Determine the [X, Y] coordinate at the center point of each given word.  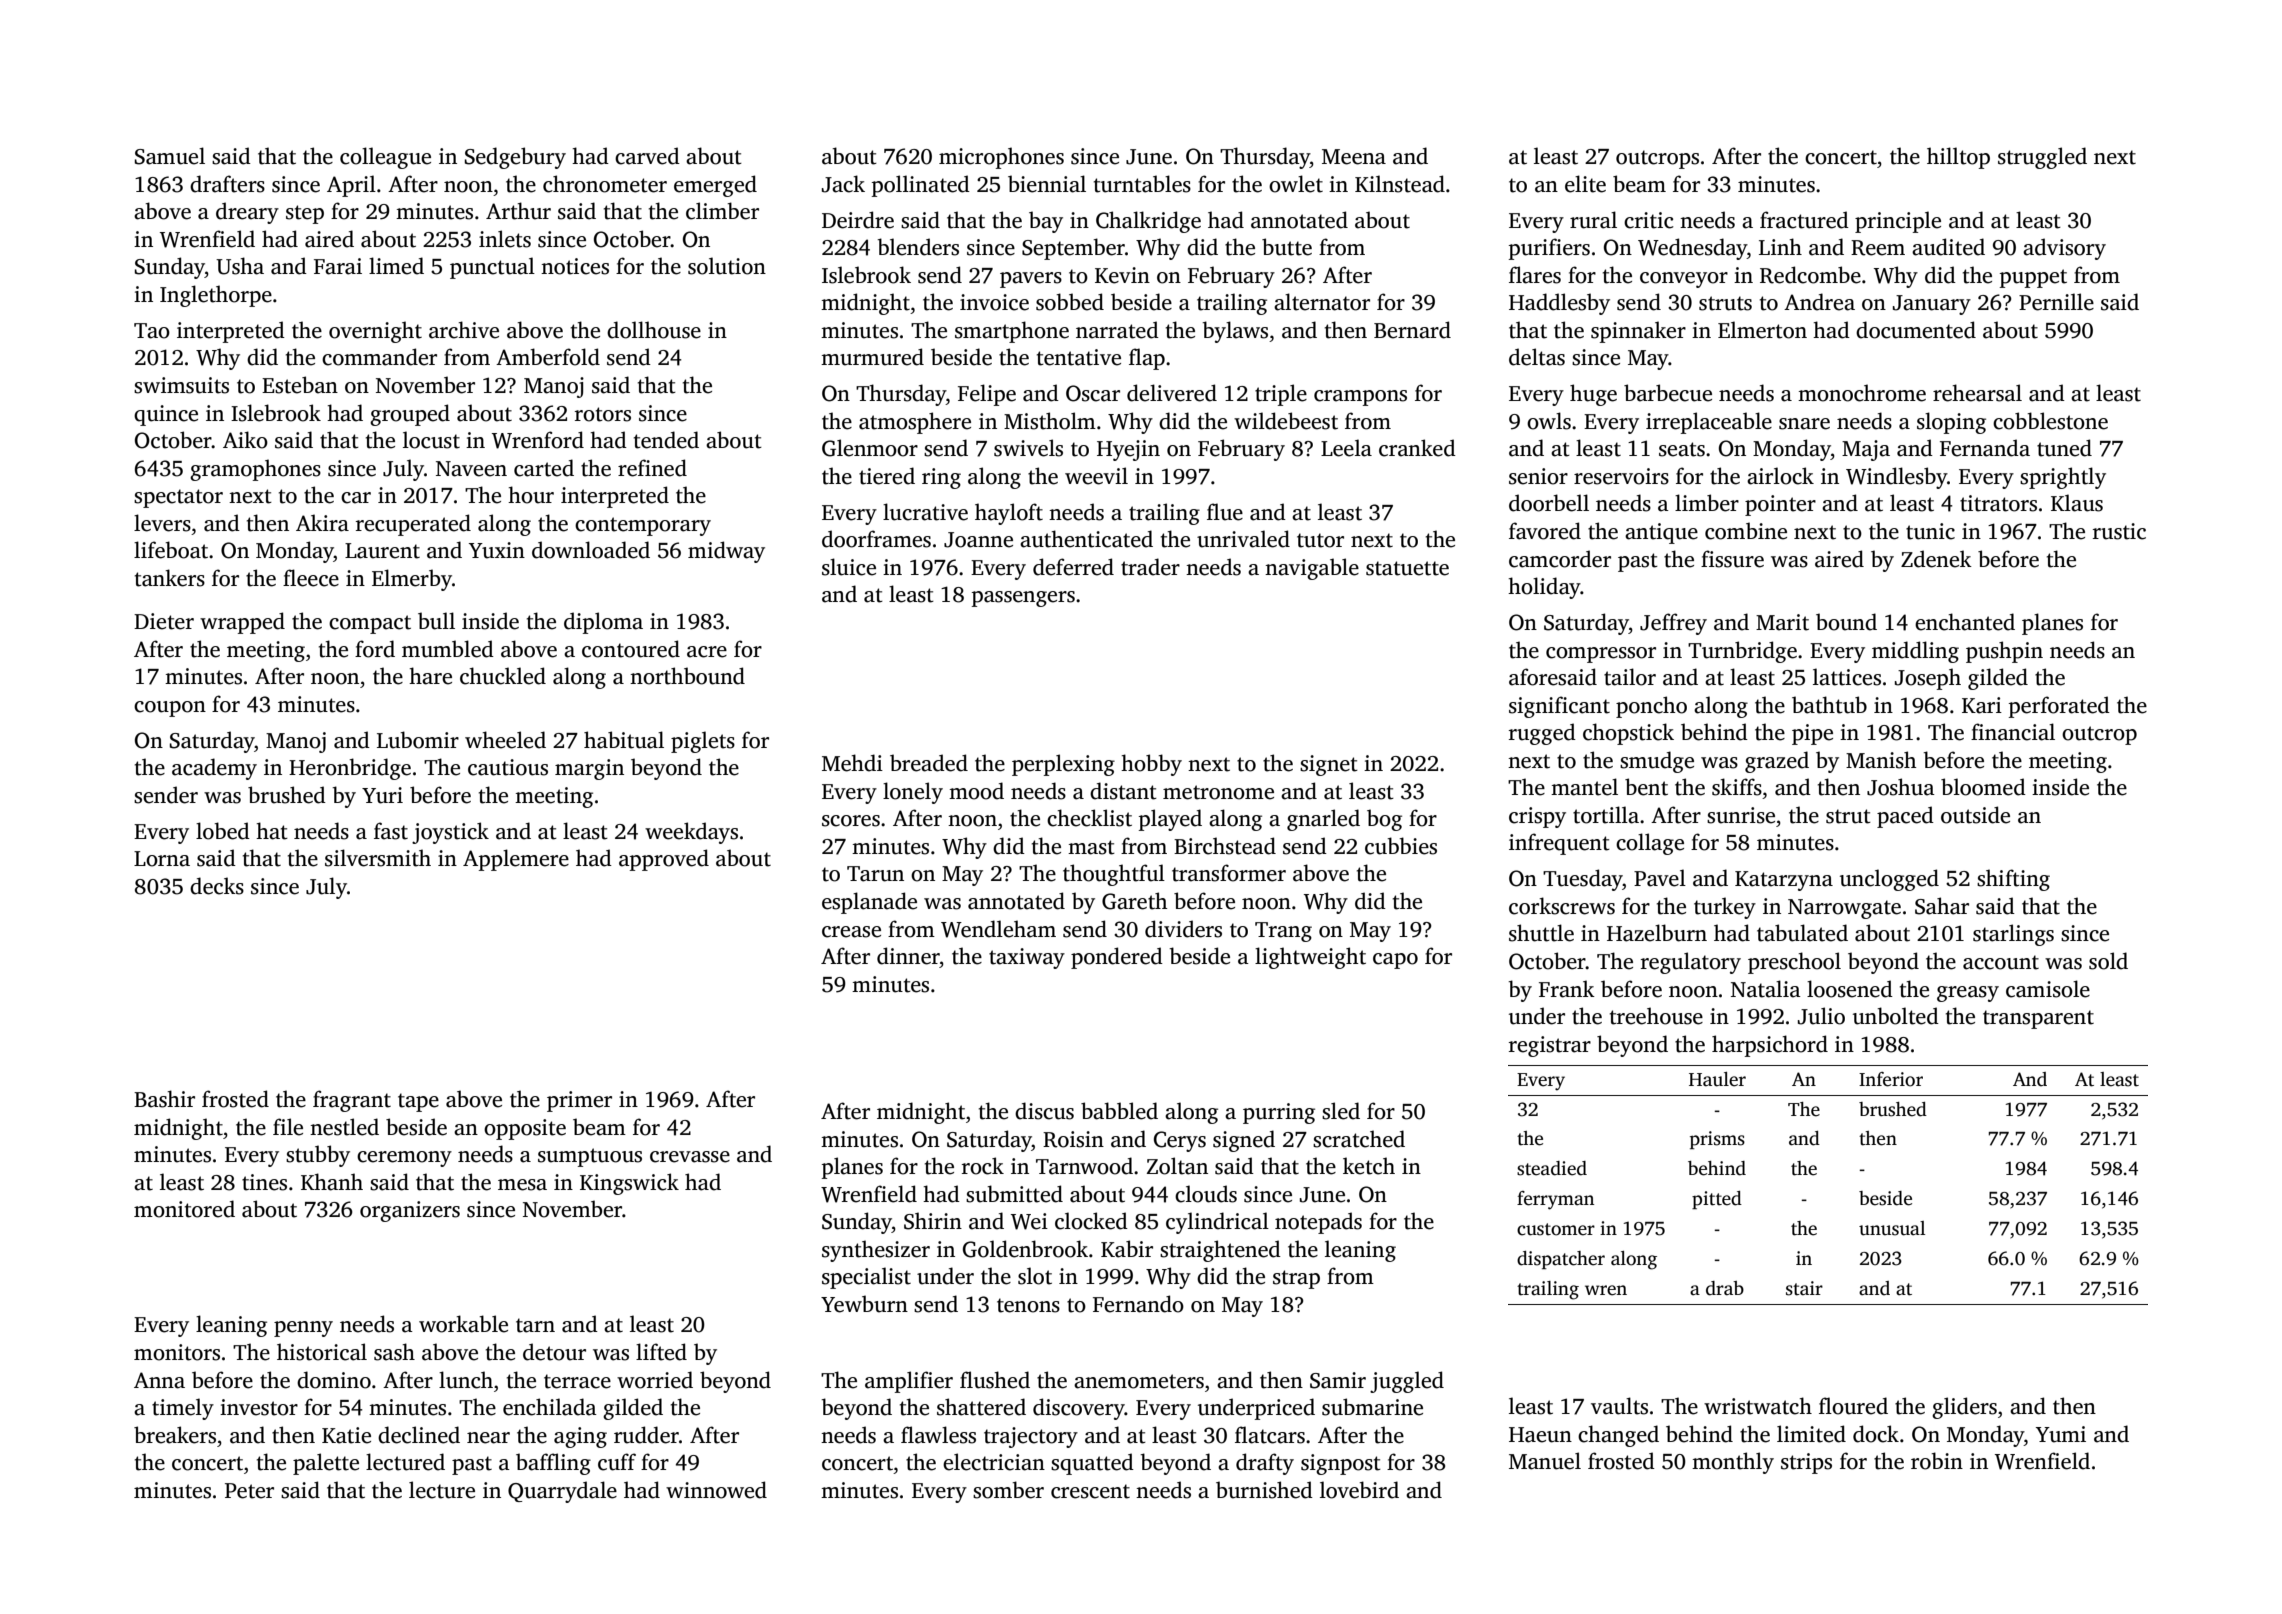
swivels [1028, 448]
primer [579, 1101]
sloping [1951, 423]
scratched [1359, 1139]
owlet [1296, 184]
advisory [2064, 249]
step [305, 214]
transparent [2038, 1019]
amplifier [909, 1382]
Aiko [245, 440]
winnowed [716, 1490]
